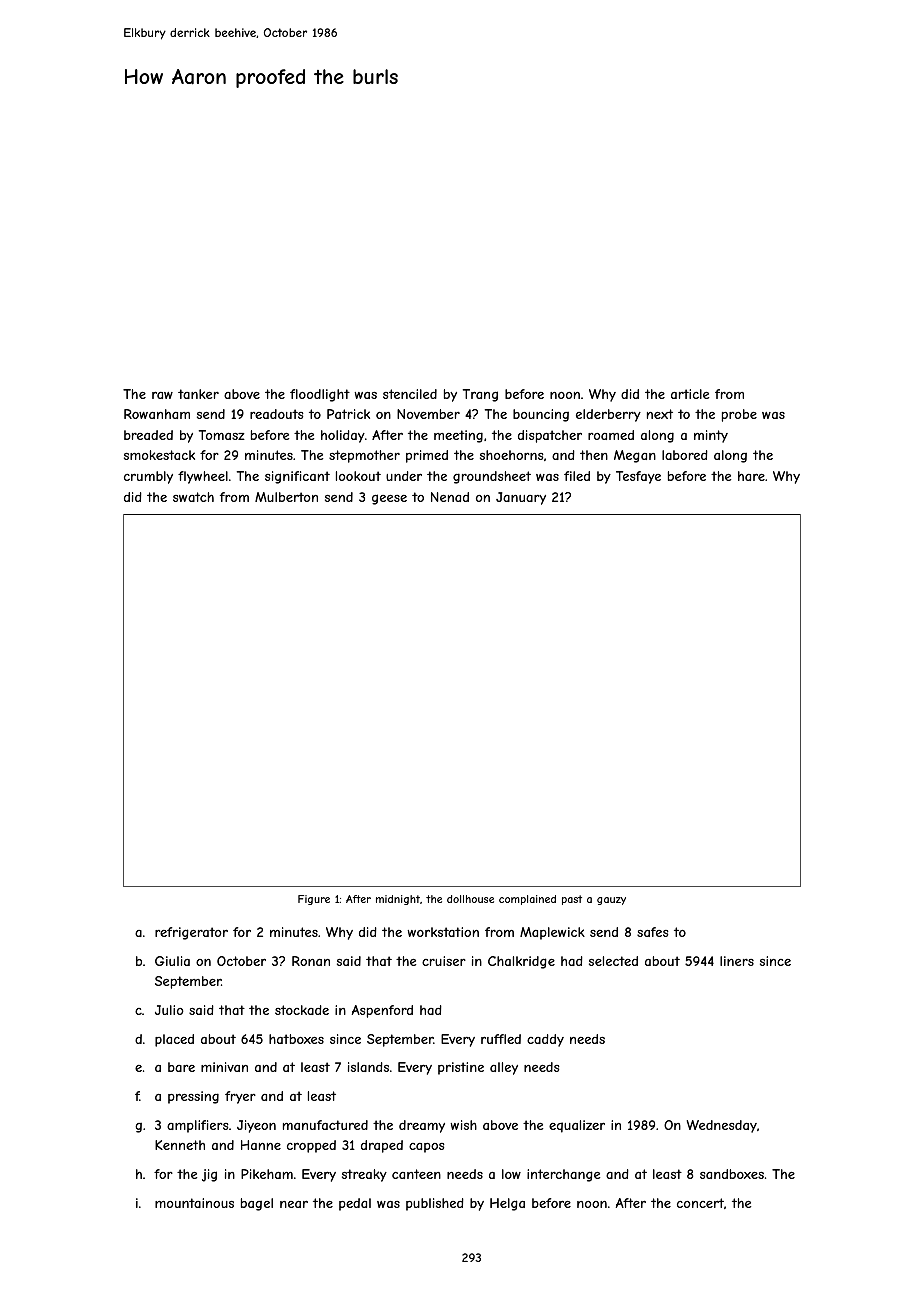  Describe the element at coordinates (191, 933) in the screenshot. I see `refrigerator` at that location.
